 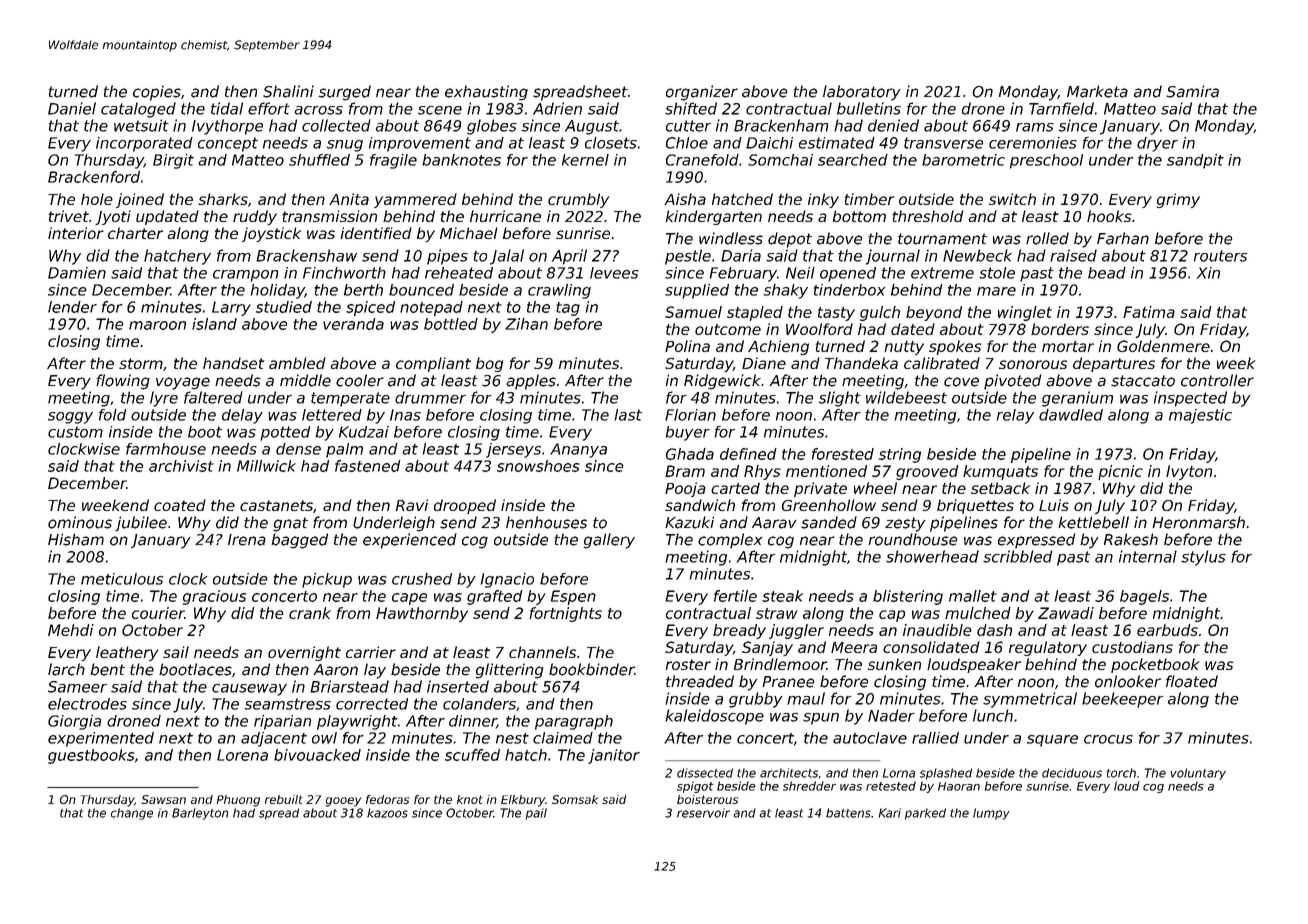 I want to click on kernel, so click(x=585, y=160).
